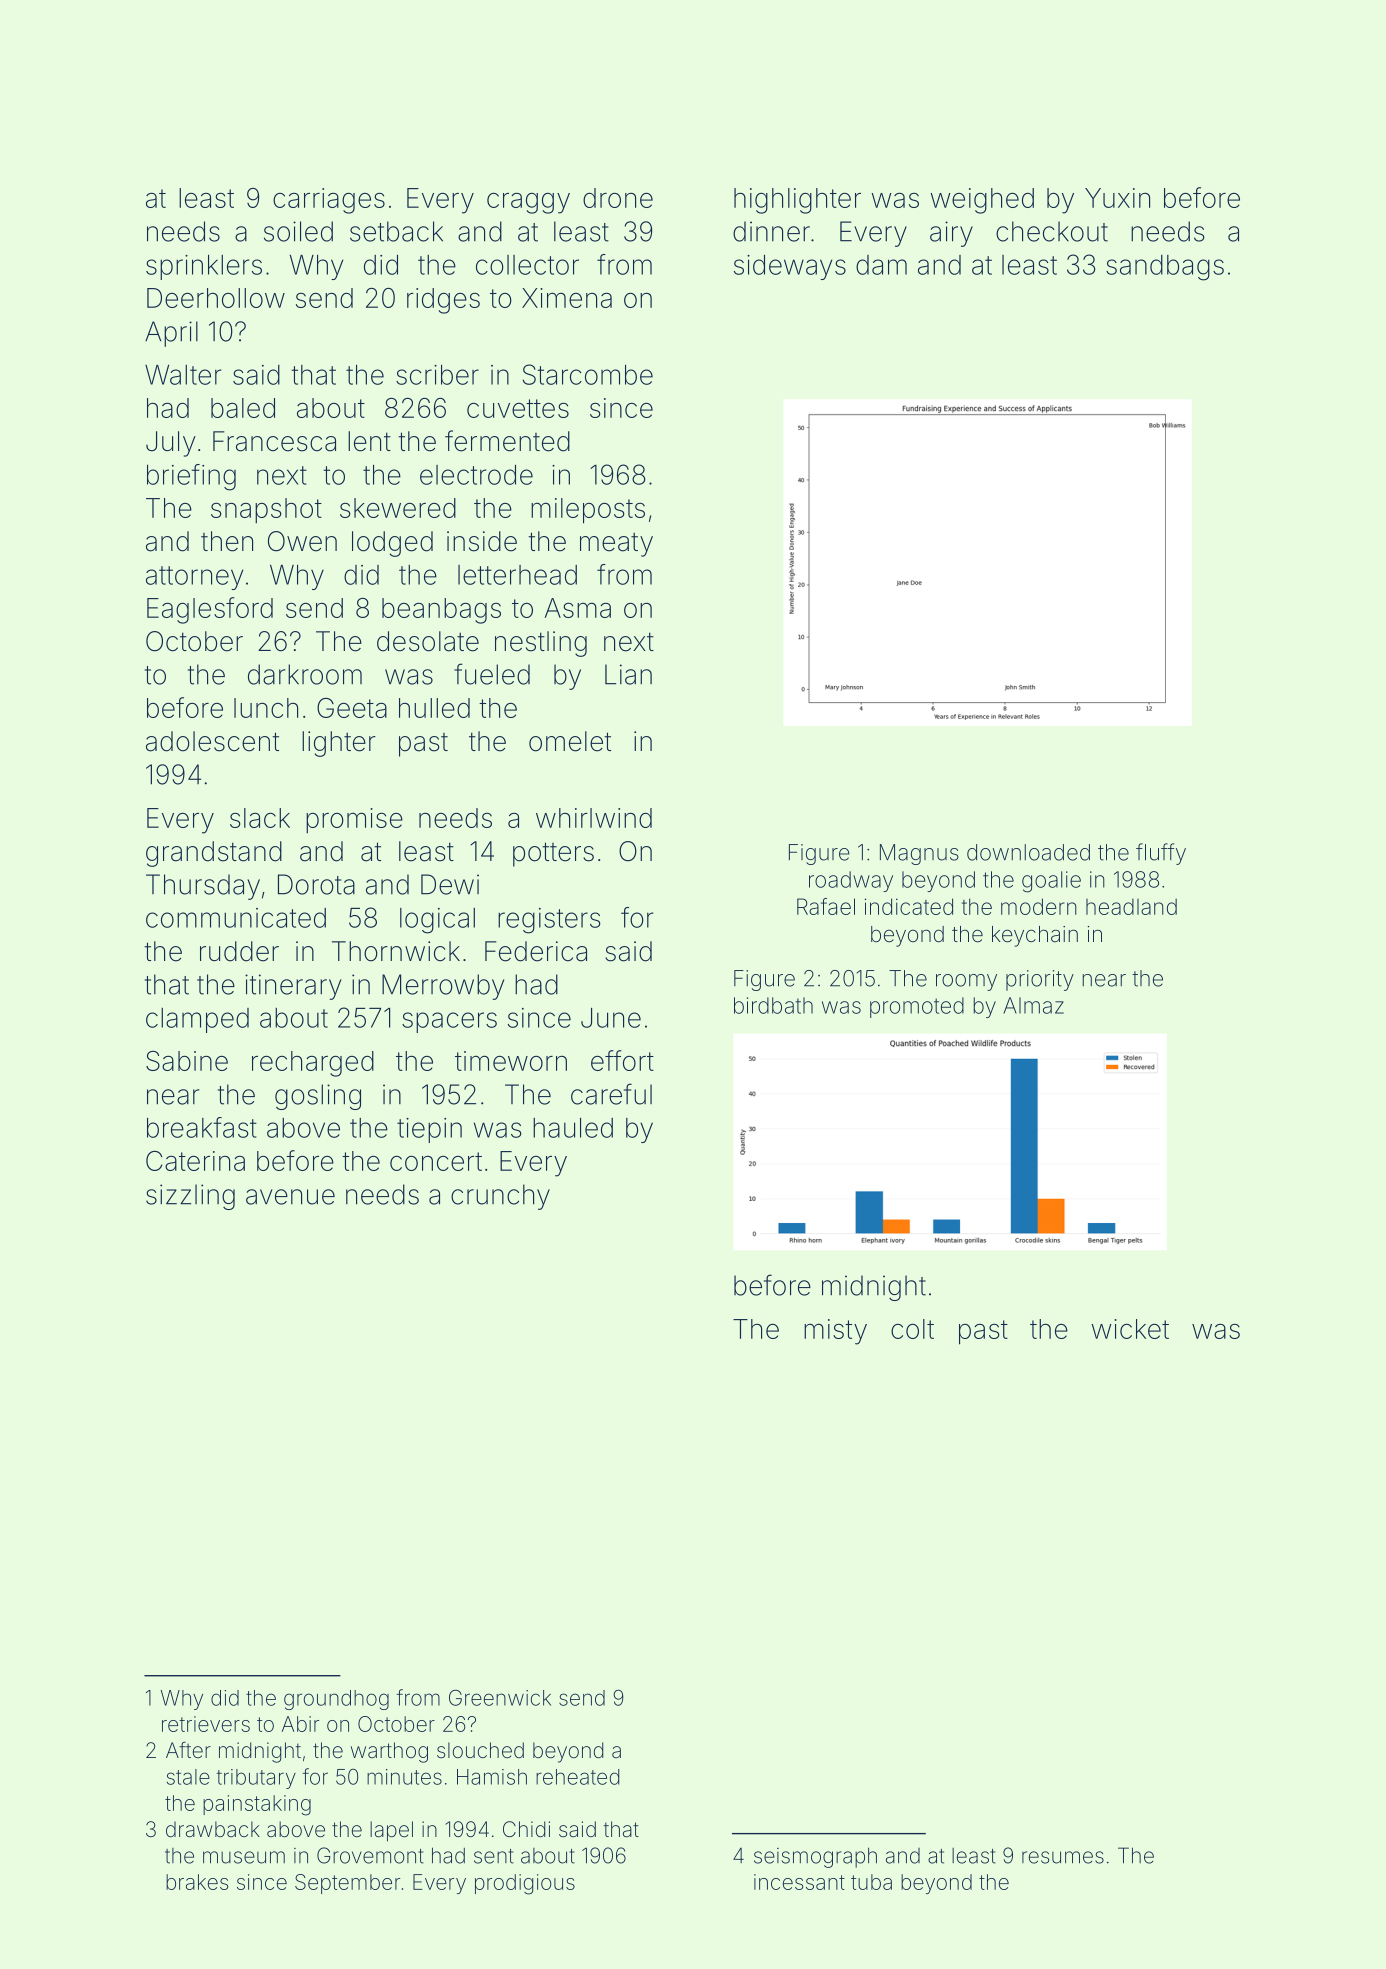  What do you see at coordinates (1028, 852) in the screenshot?
I see `downloaded` at bounding box center [1028, 852].
